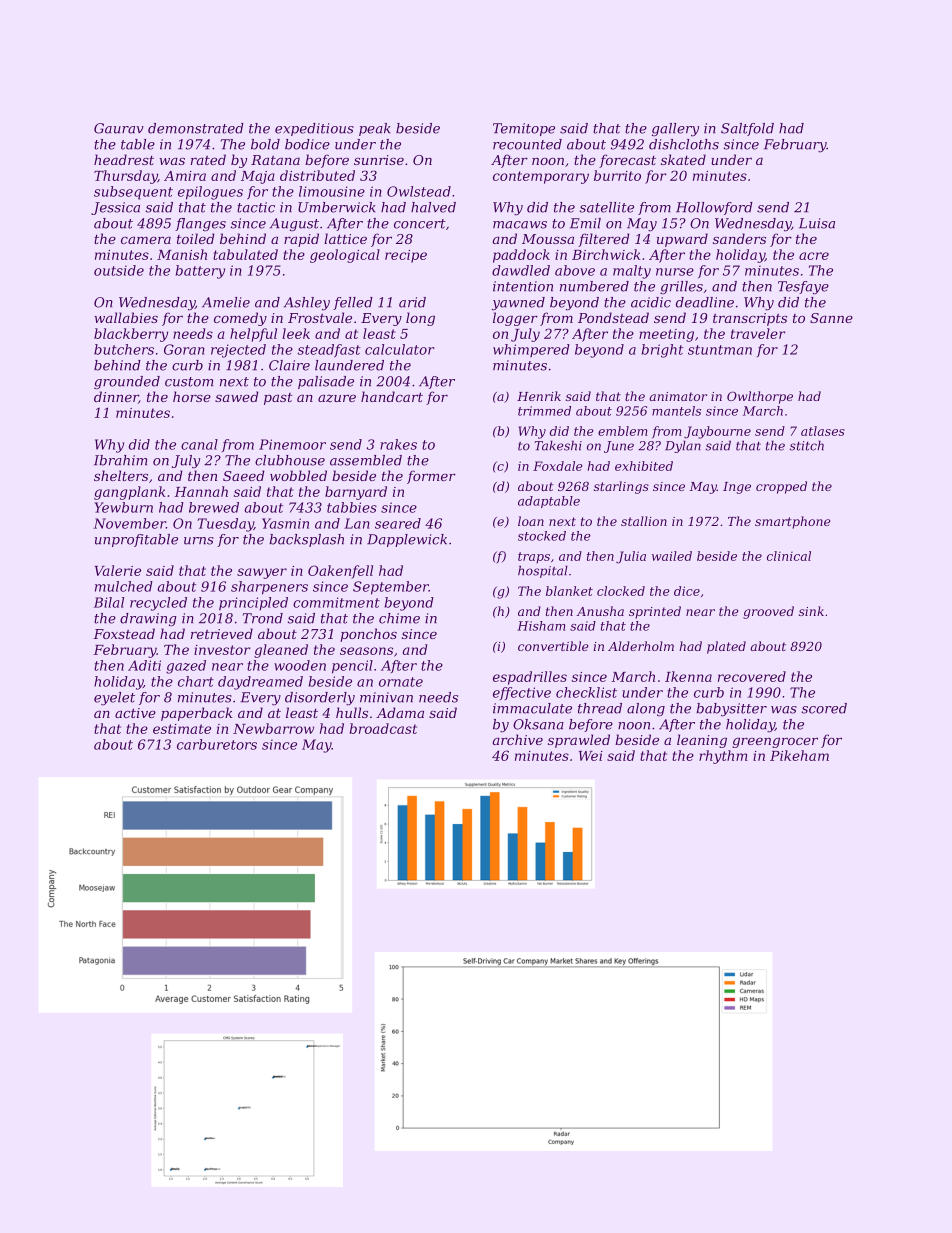 This page has height=1233, width=952. What do you see at coordinates (672, 556) in the page?
I see `wailed` at bounding box center [672, 556].
